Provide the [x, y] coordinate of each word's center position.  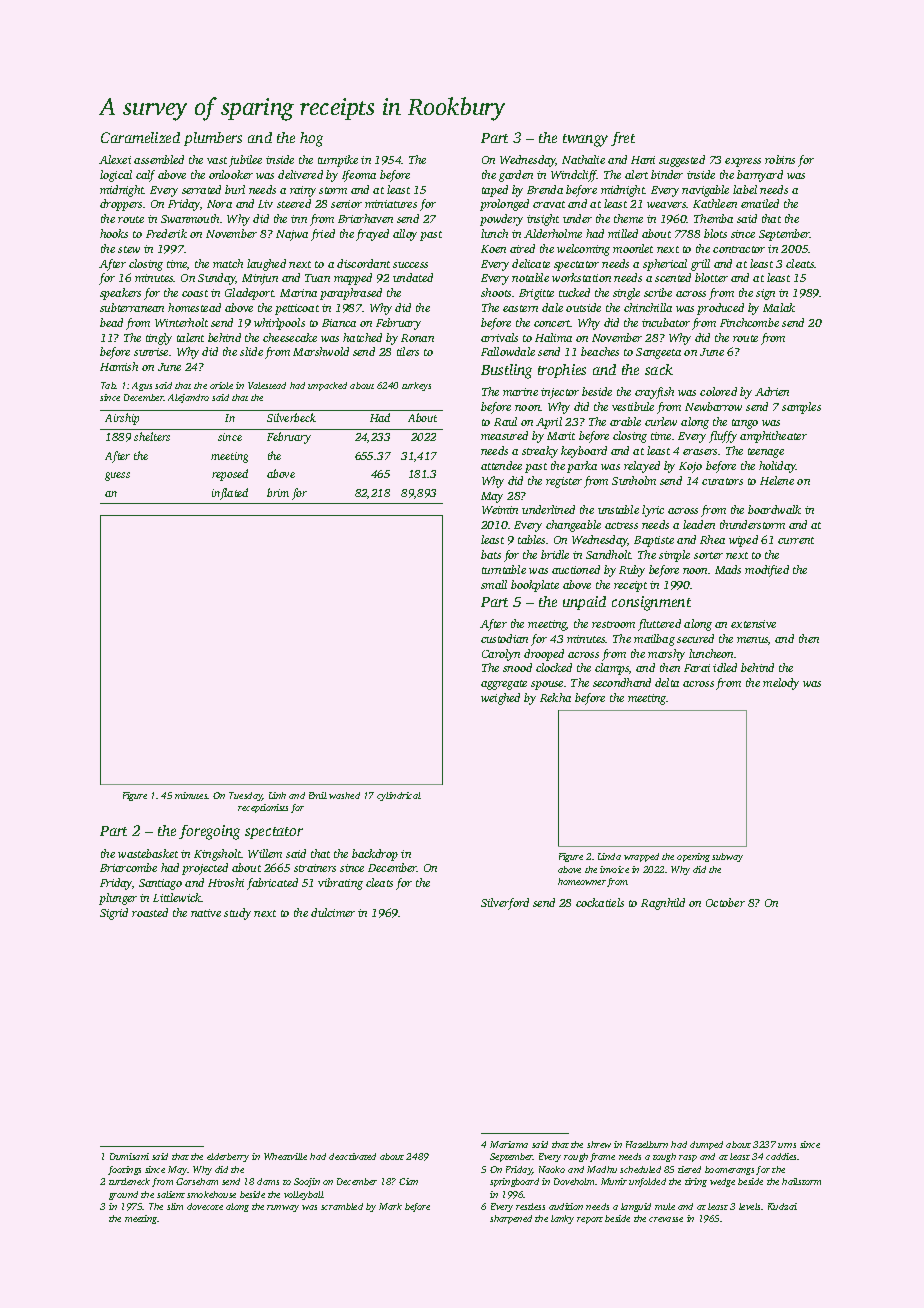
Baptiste [654, 541]
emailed [760, 203]
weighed [500, 699]
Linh [277, 795]
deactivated [352, 1156]
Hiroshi [226, 882]
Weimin [500, 510]
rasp [688, 1158]
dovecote [205, 1206]
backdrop [375, 855]
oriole [221, 385]
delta [667, 682]
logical [116, 176]
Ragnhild [663, 904]
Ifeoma [359, 176]
